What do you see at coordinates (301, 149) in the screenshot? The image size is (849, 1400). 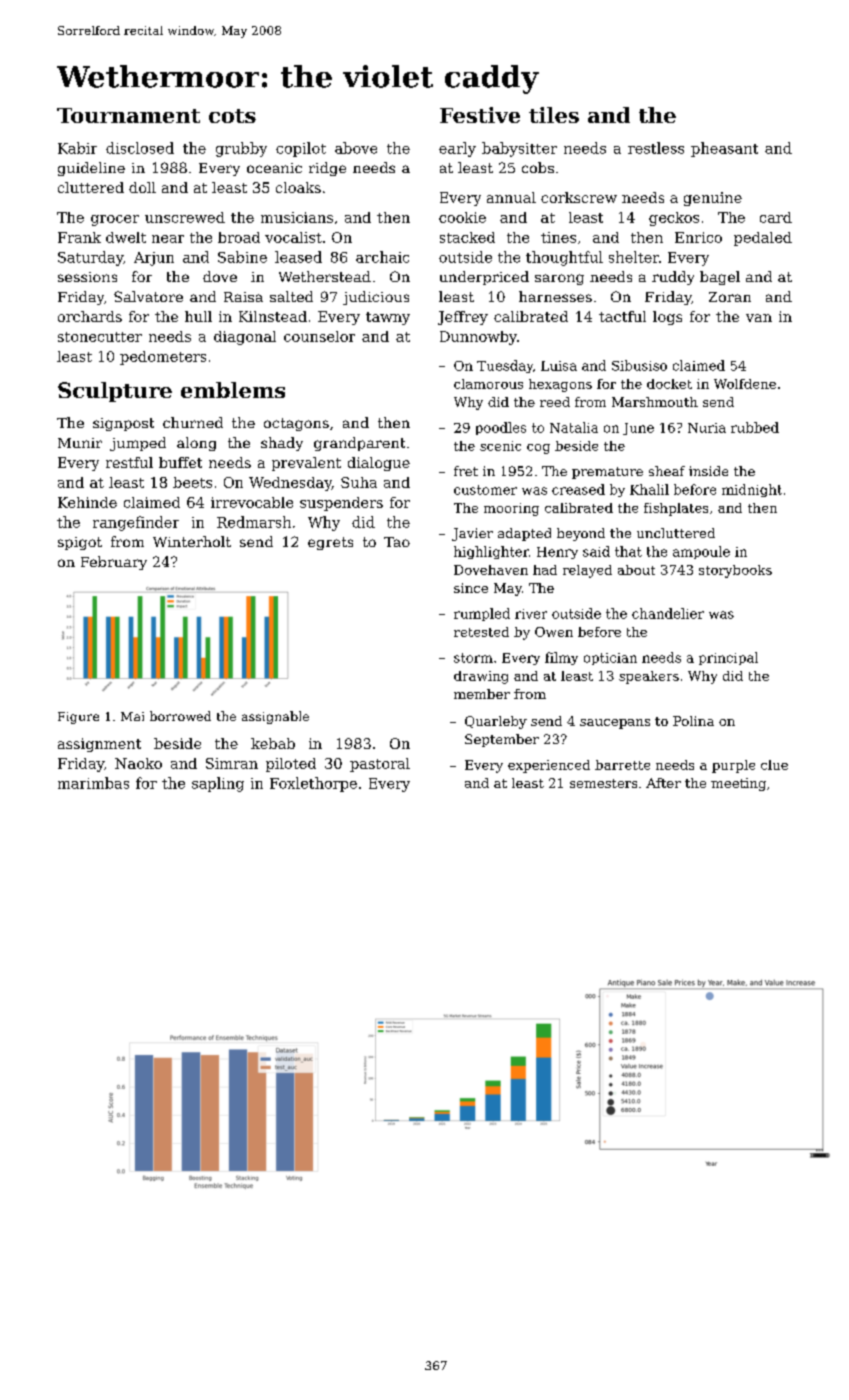 I see `copilot` at bounding box center [301, 149].
